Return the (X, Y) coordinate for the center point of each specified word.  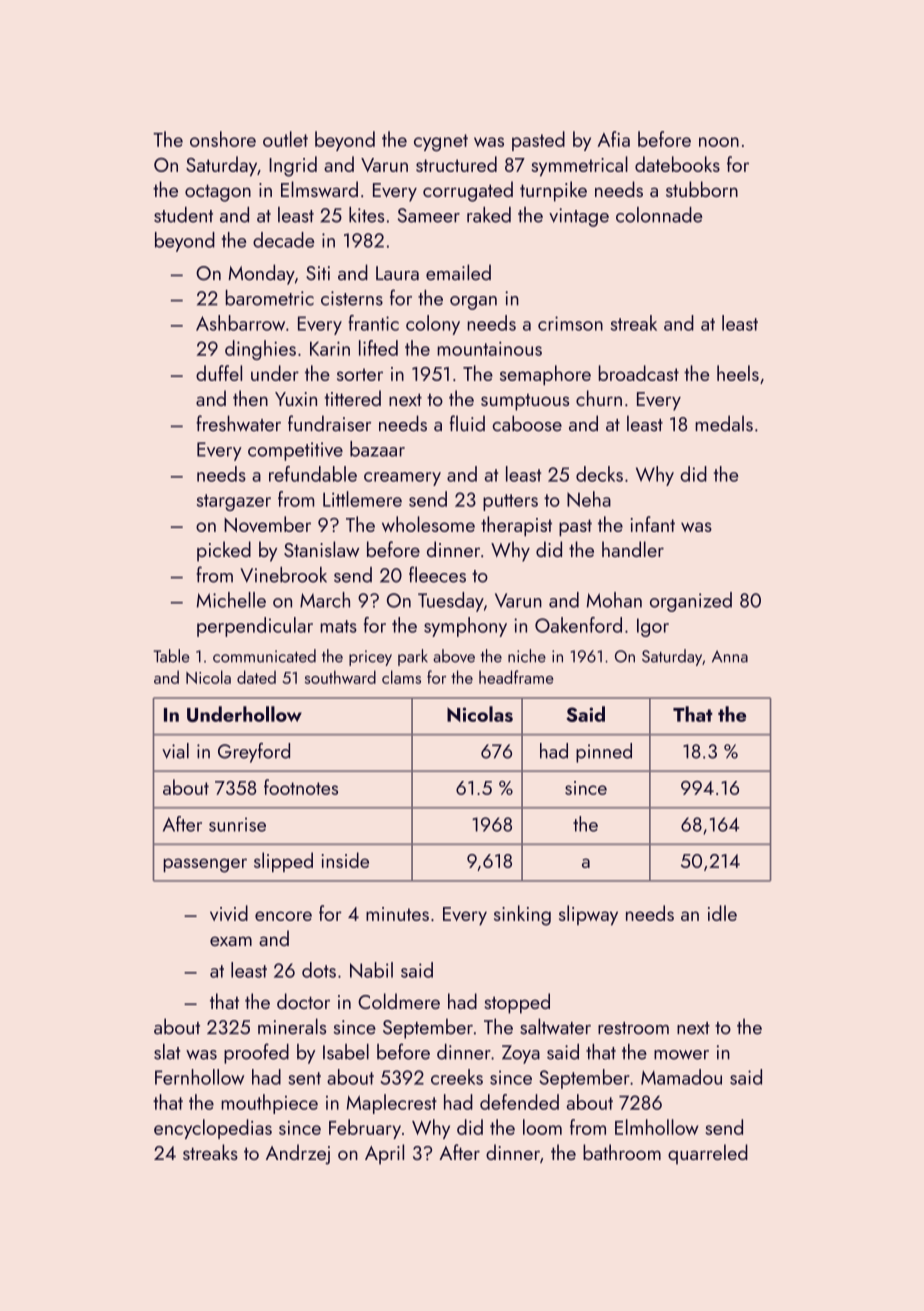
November (267, 524)
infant (653, 524)
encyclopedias (213, 1129)
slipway (588, 915)
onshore (223, 139)
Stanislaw (321, 549)
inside (345, 860)
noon (719, 142)
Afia (613, 139)
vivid (229, 913)
